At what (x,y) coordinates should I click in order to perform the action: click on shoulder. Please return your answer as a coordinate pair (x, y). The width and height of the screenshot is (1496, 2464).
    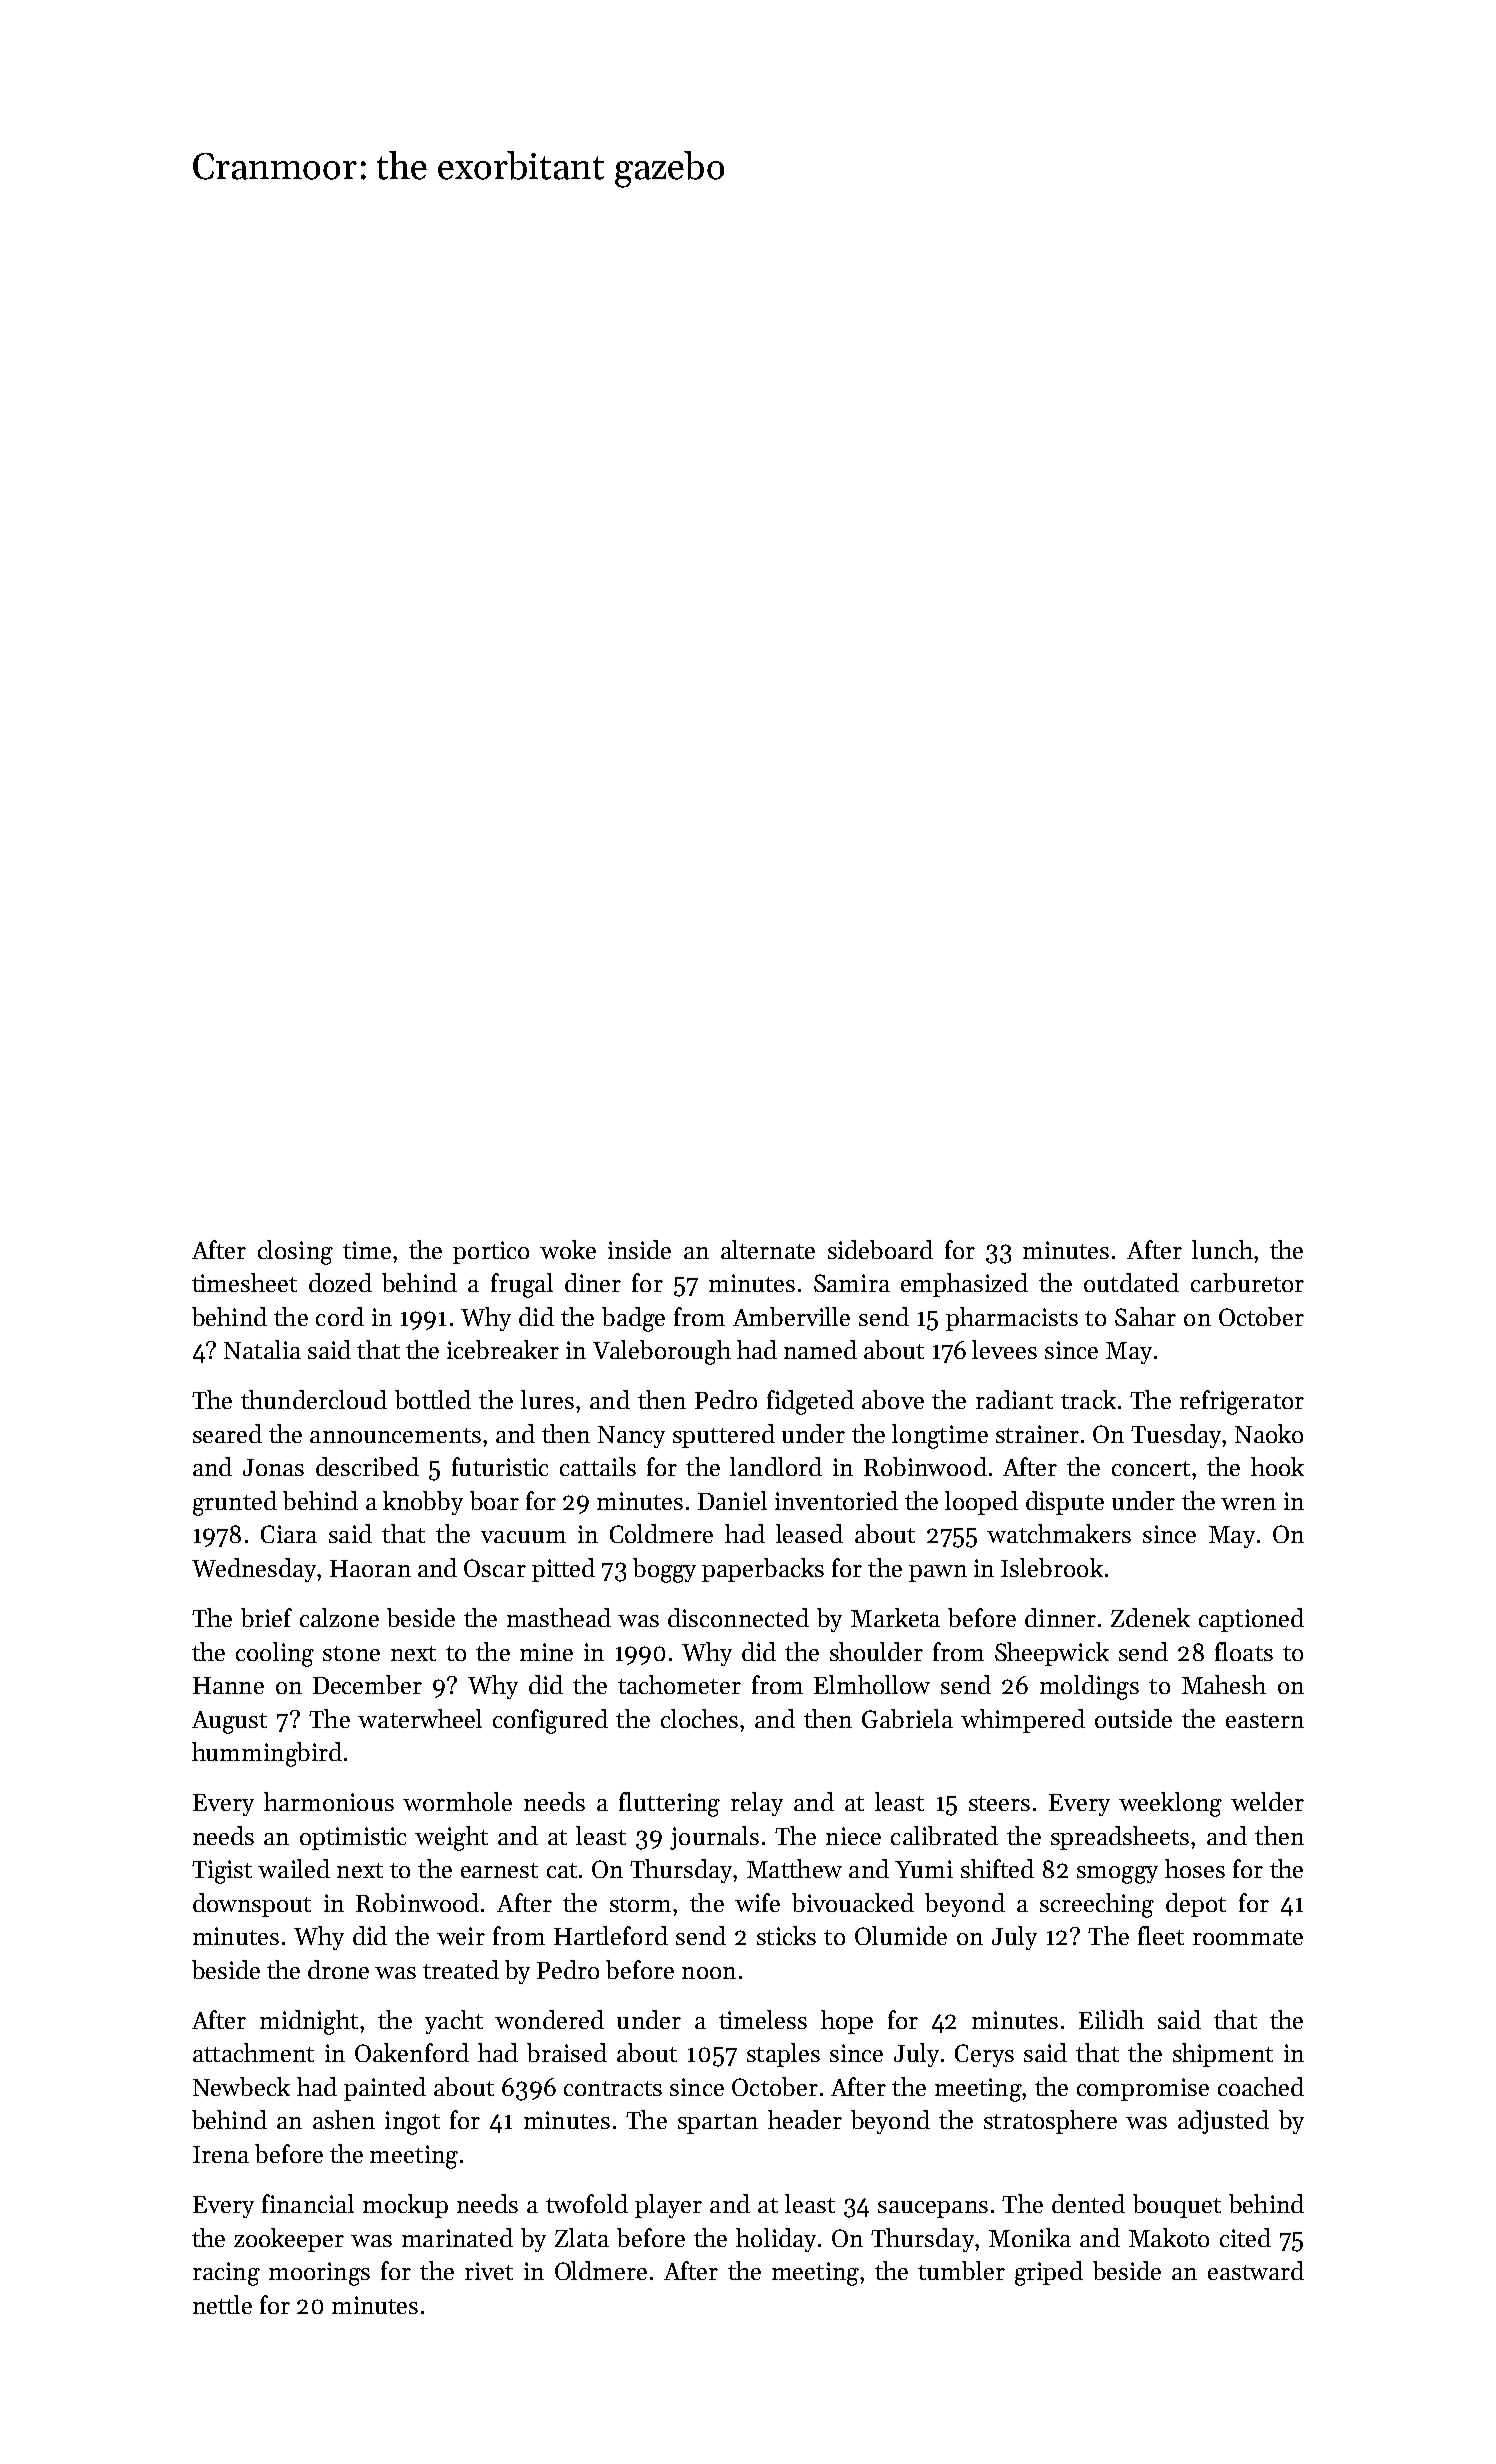
    Looking at the image, I should click on (876, 1651).
